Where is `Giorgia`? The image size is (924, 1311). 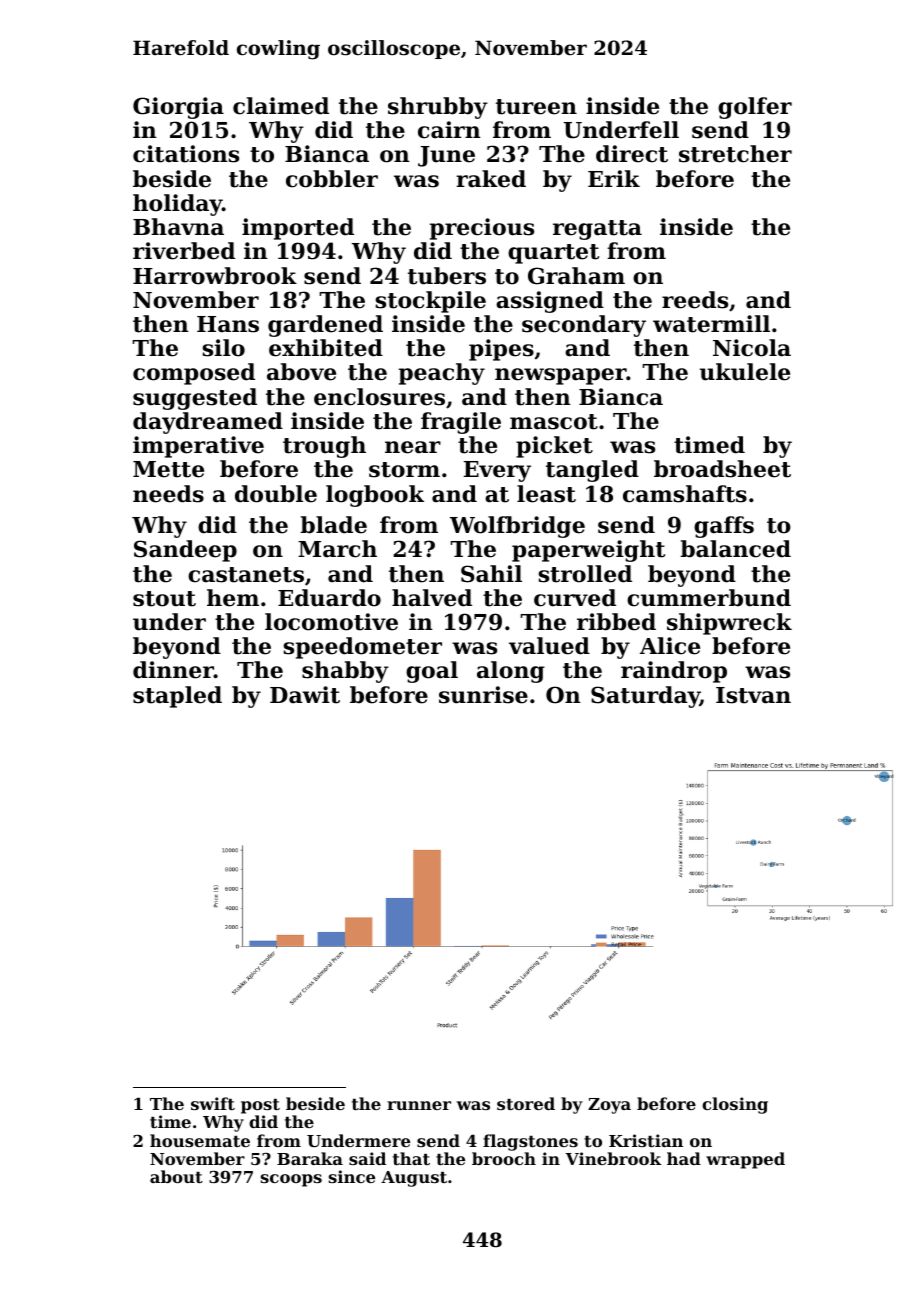
Giorgia is located at coordinates (178, 108).
